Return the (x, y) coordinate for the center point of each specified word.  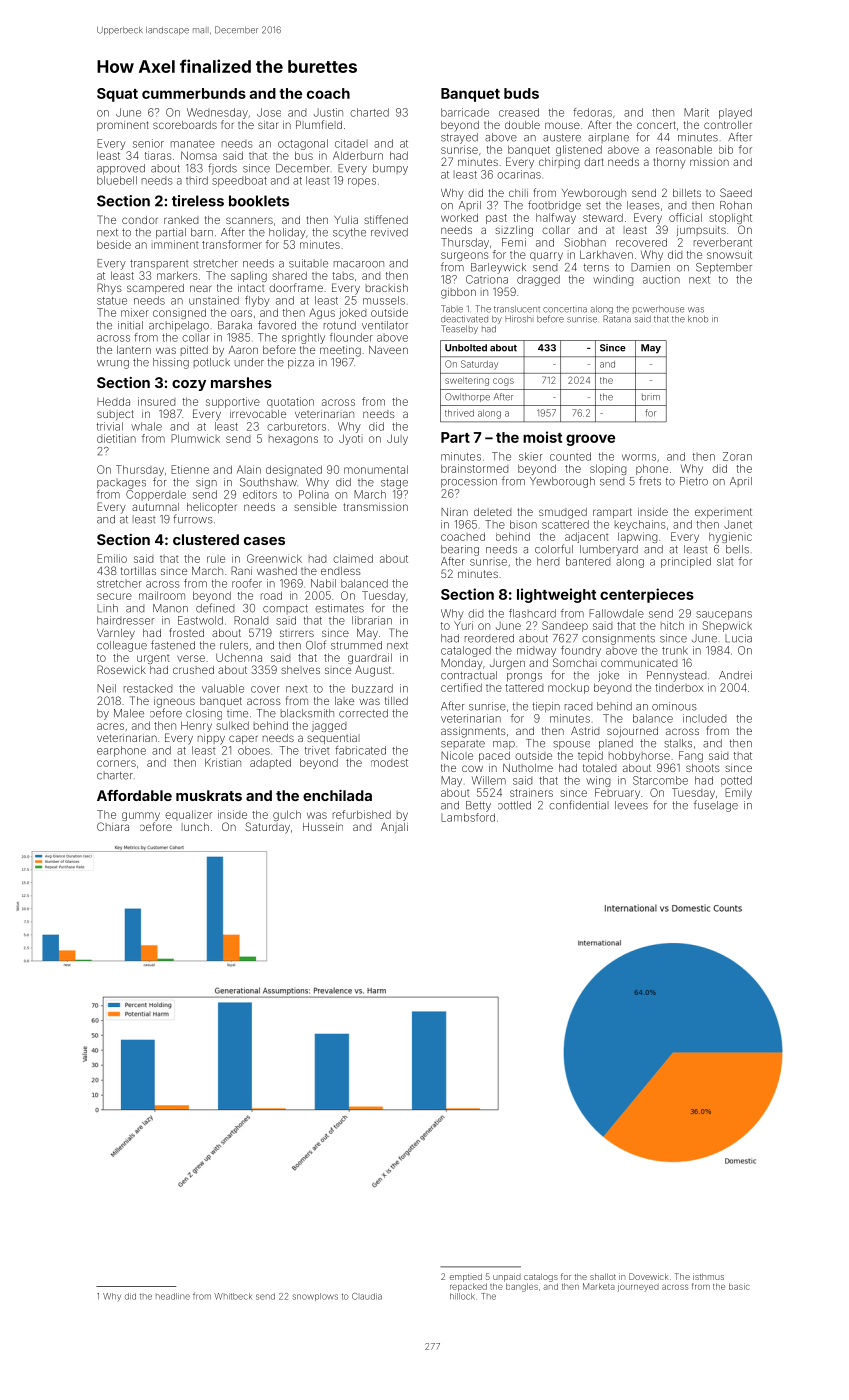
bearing (460, 550)
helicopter (212, 508)
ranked (181, 220)
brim (651, 397)
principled (686, 562)
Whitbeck (233, 1296)
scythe (349, 233)
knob (698, 319)
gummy (141, 816)
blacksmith (307, 713)
